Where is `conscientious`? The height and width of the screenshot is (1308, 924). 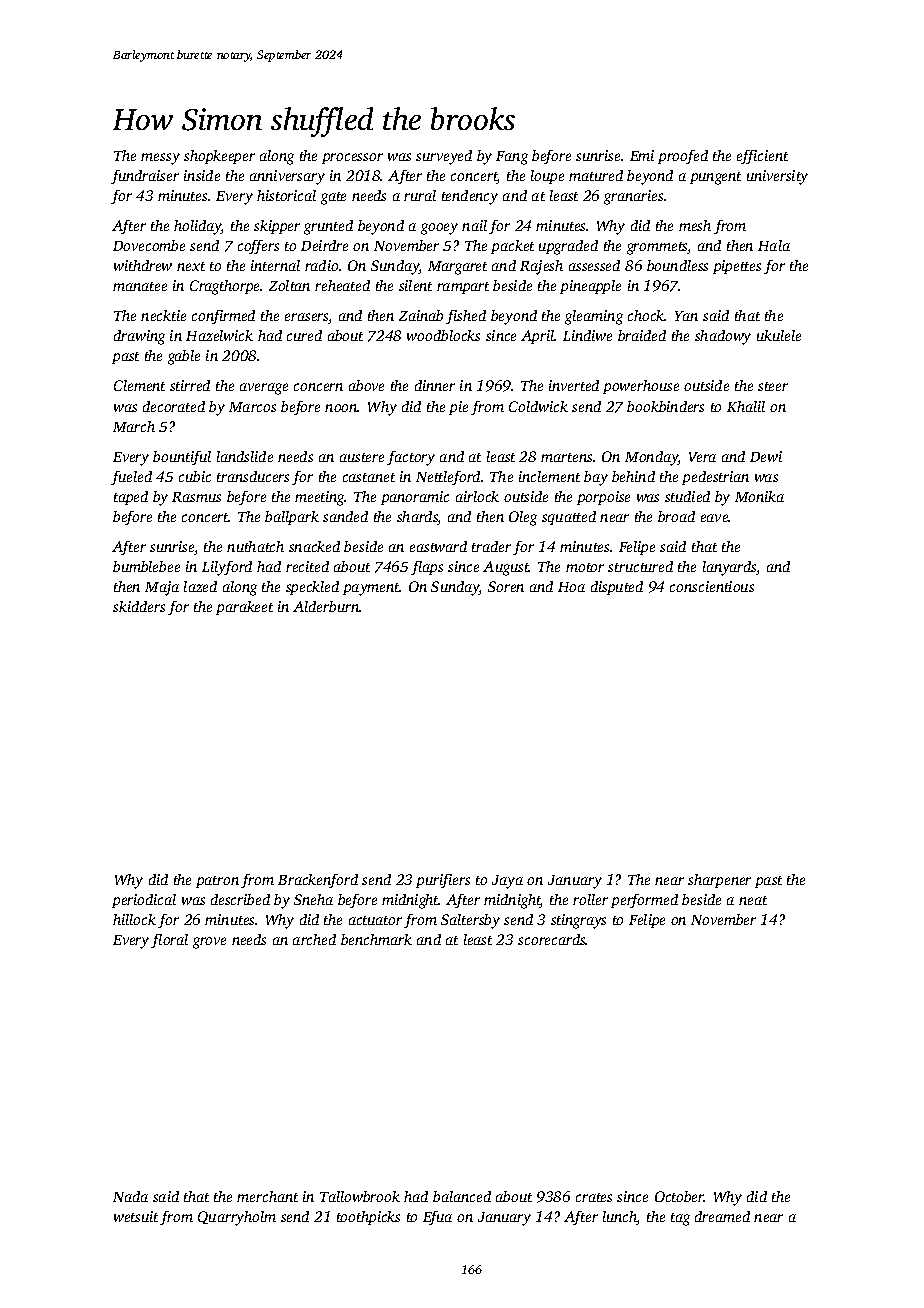 conscientious is located at coordinates (712, 586).
